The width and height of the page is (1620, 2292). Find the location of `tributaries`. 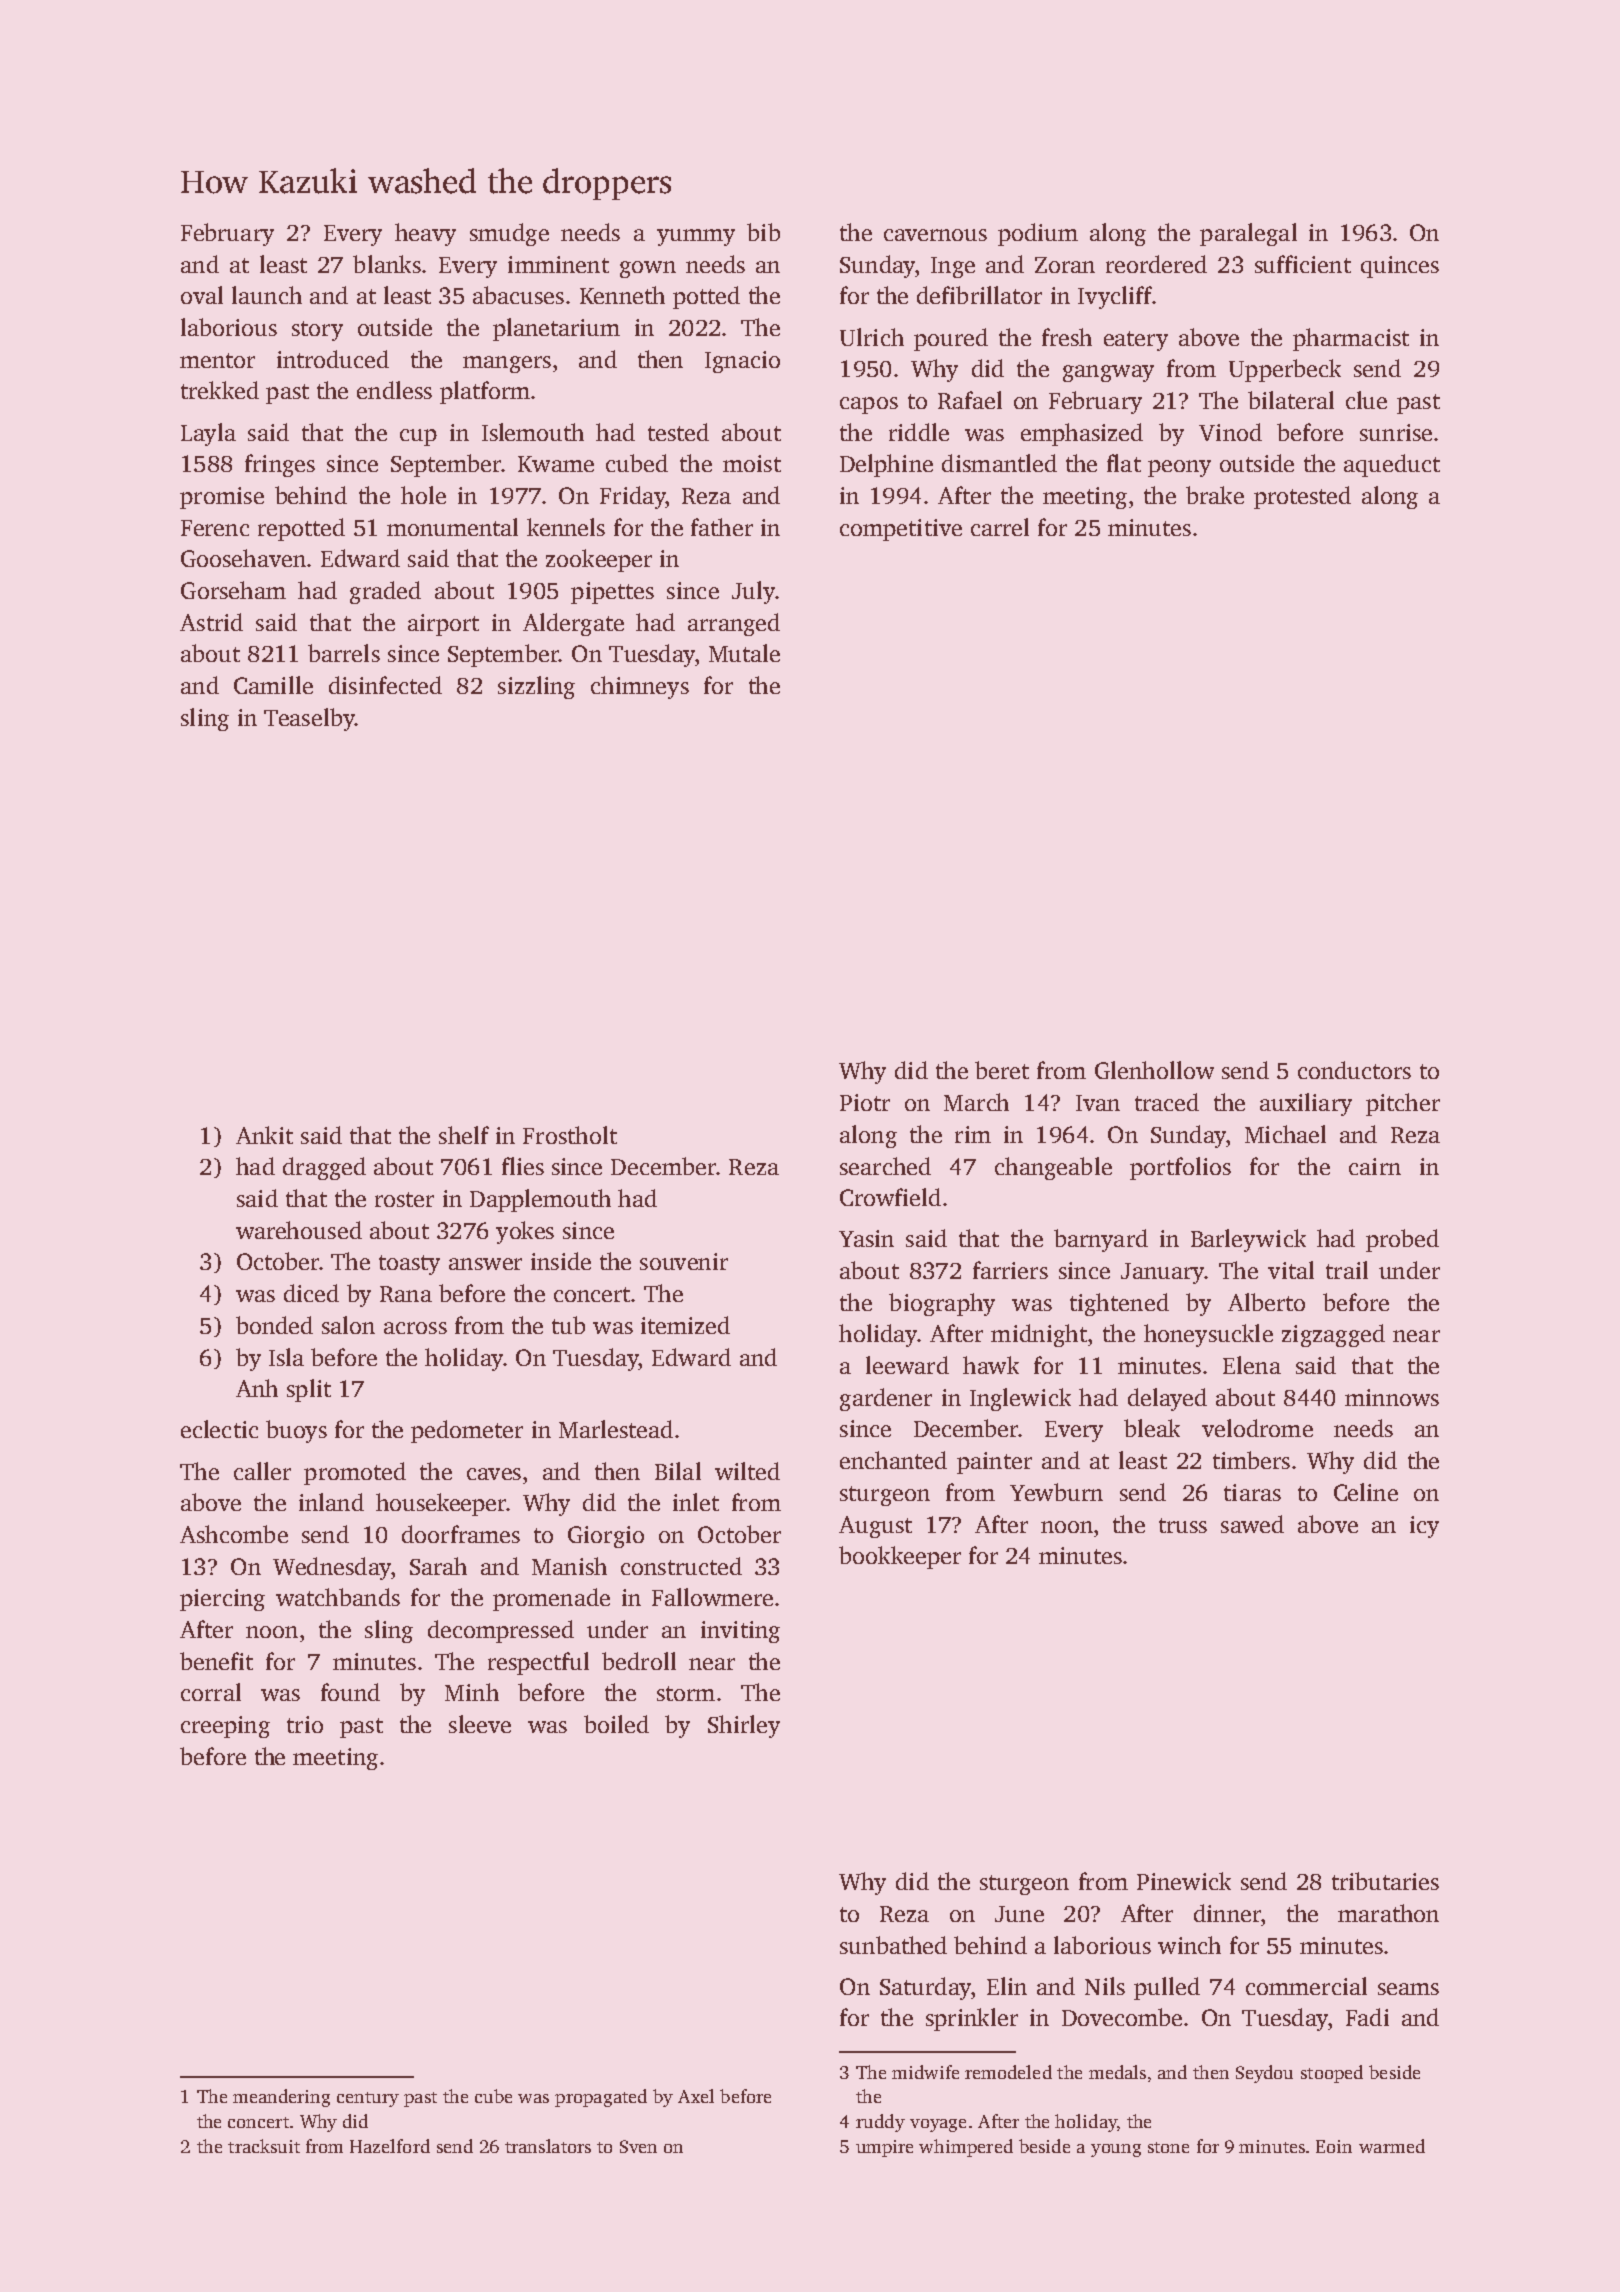

tributaries is located at coordinates (1385, 1881).
